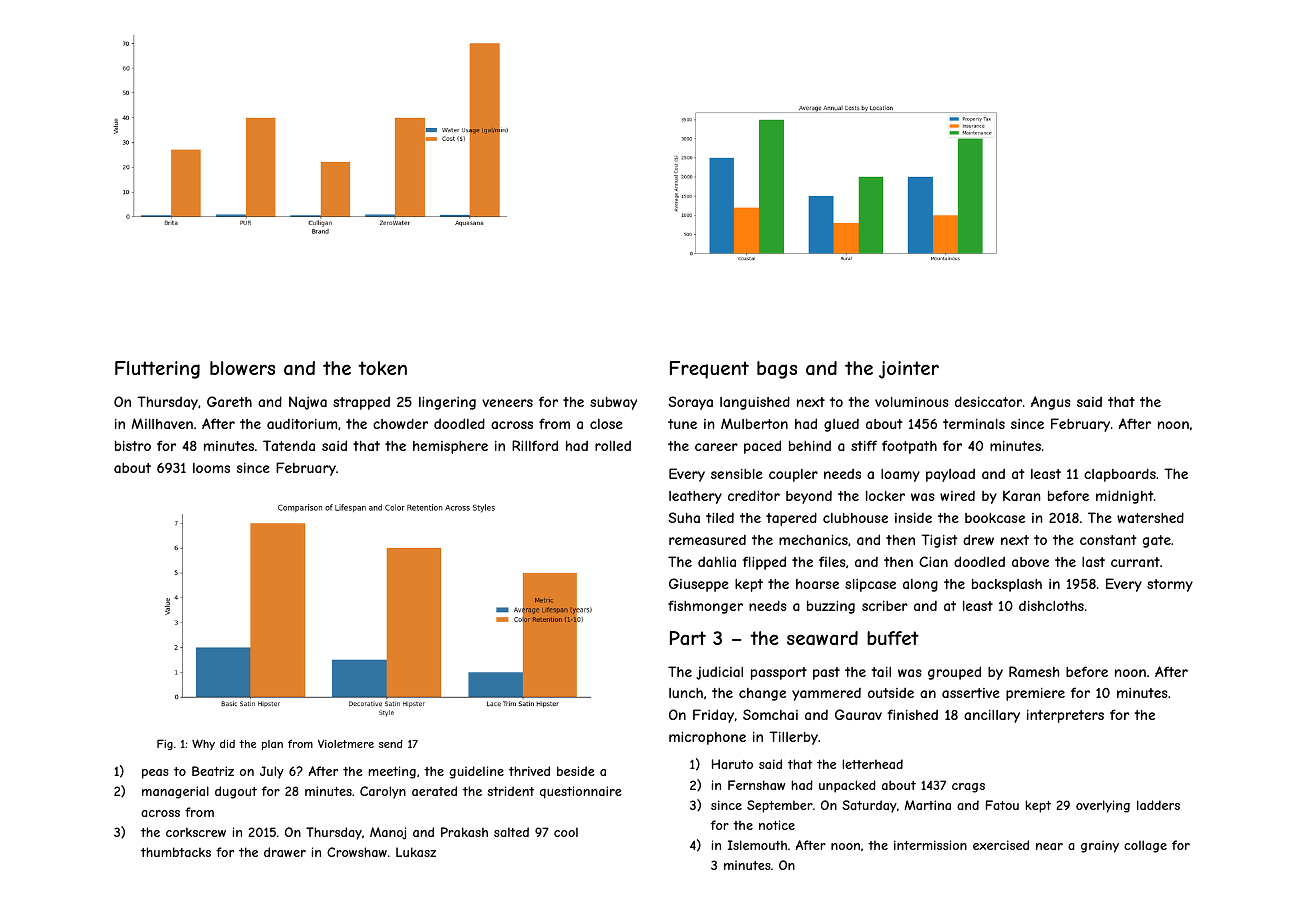 This document has height=924, width=1308. Describe the element at coordinates (390, 744) in the document. I see `send` at that location.
